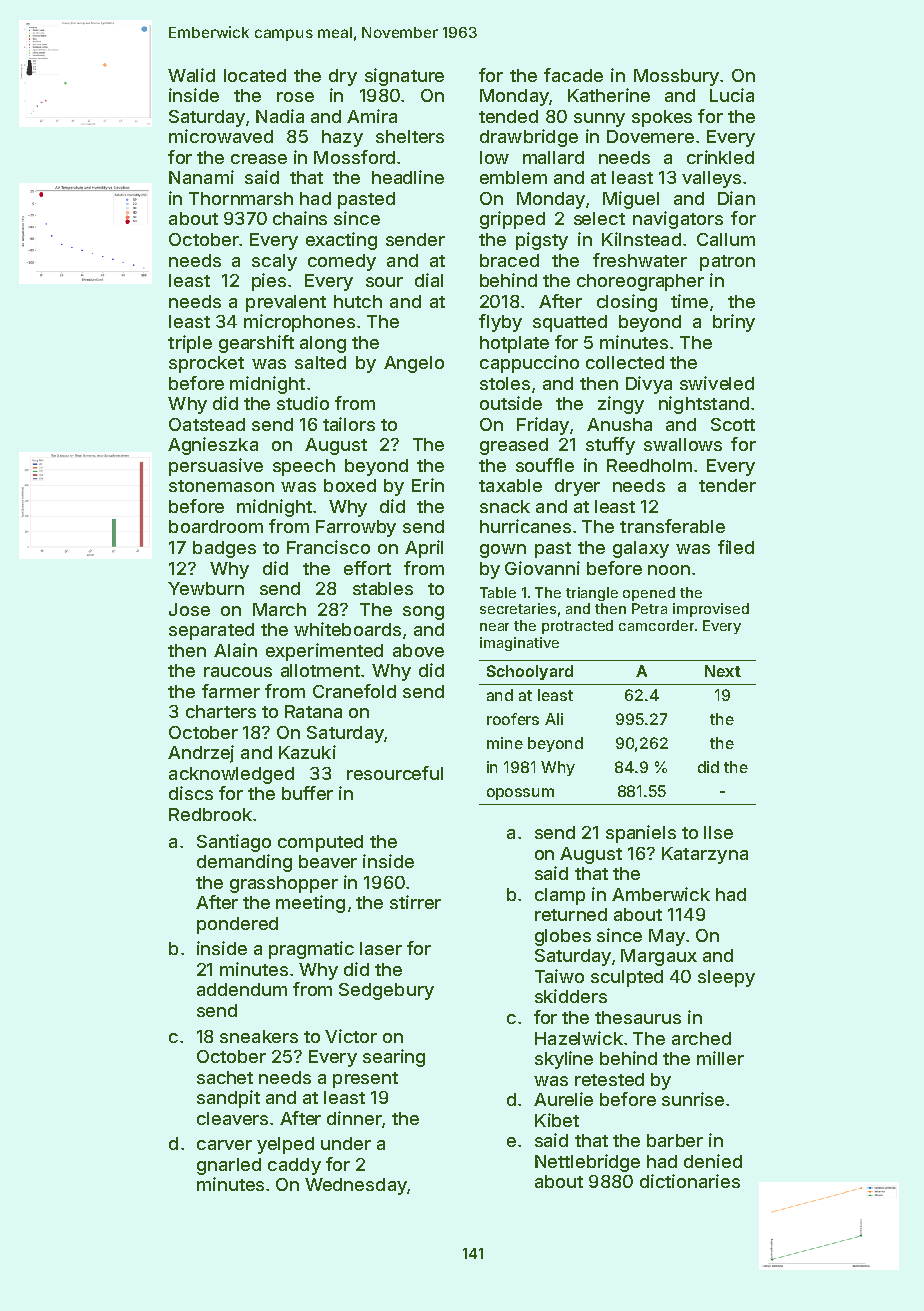 The width and height of the screenshot is (924, 1311). What do you see at coordinates (231, 691) in the screenshot?
I see `farmer` at bounding box center [231, 691].
